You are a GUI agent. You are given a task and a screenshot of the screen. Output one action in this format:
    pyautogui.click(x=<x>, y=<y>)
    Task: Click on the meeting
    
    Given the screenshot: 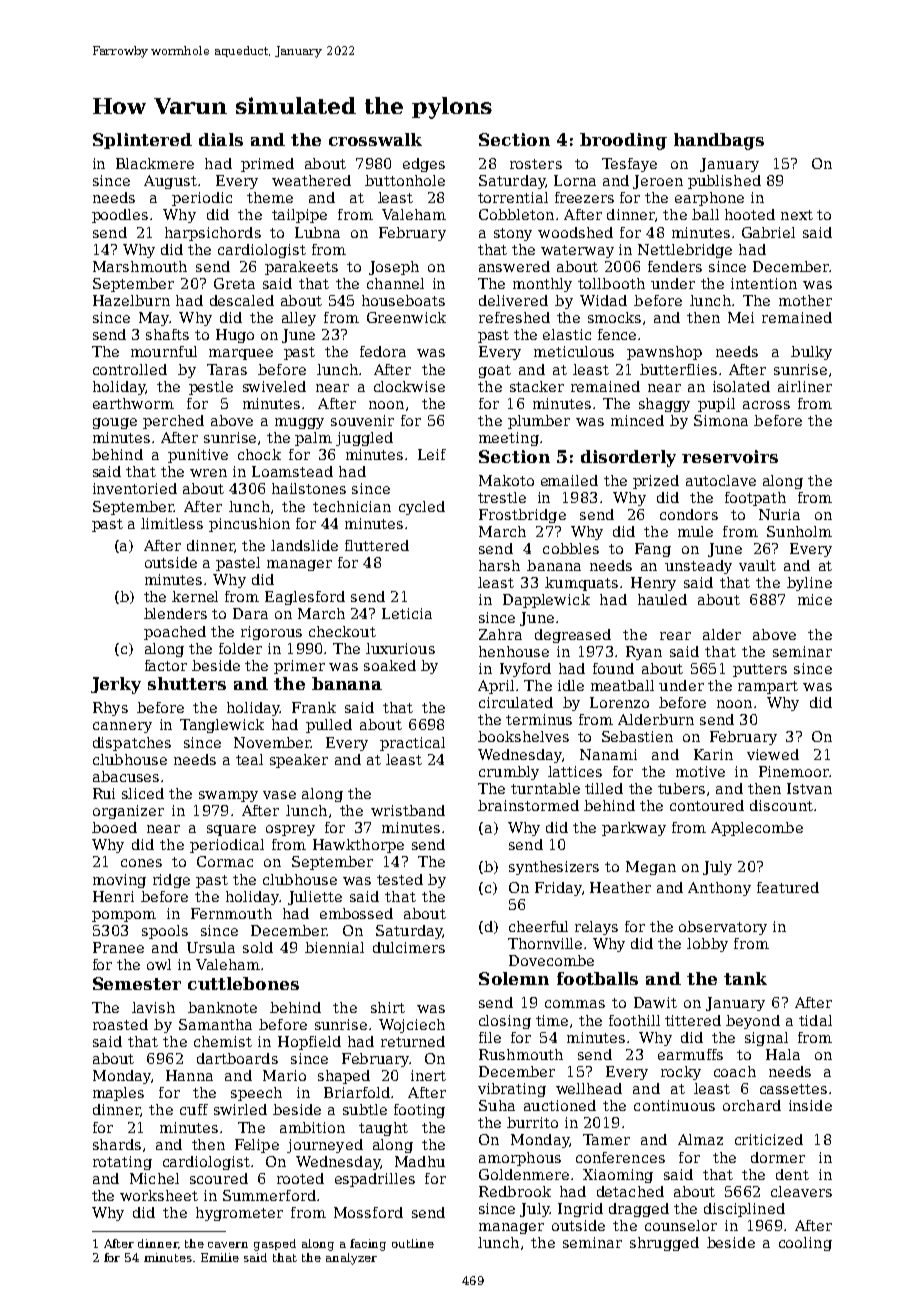 What is the action you would take?
    pyautogui.click(x=509, y=439)
